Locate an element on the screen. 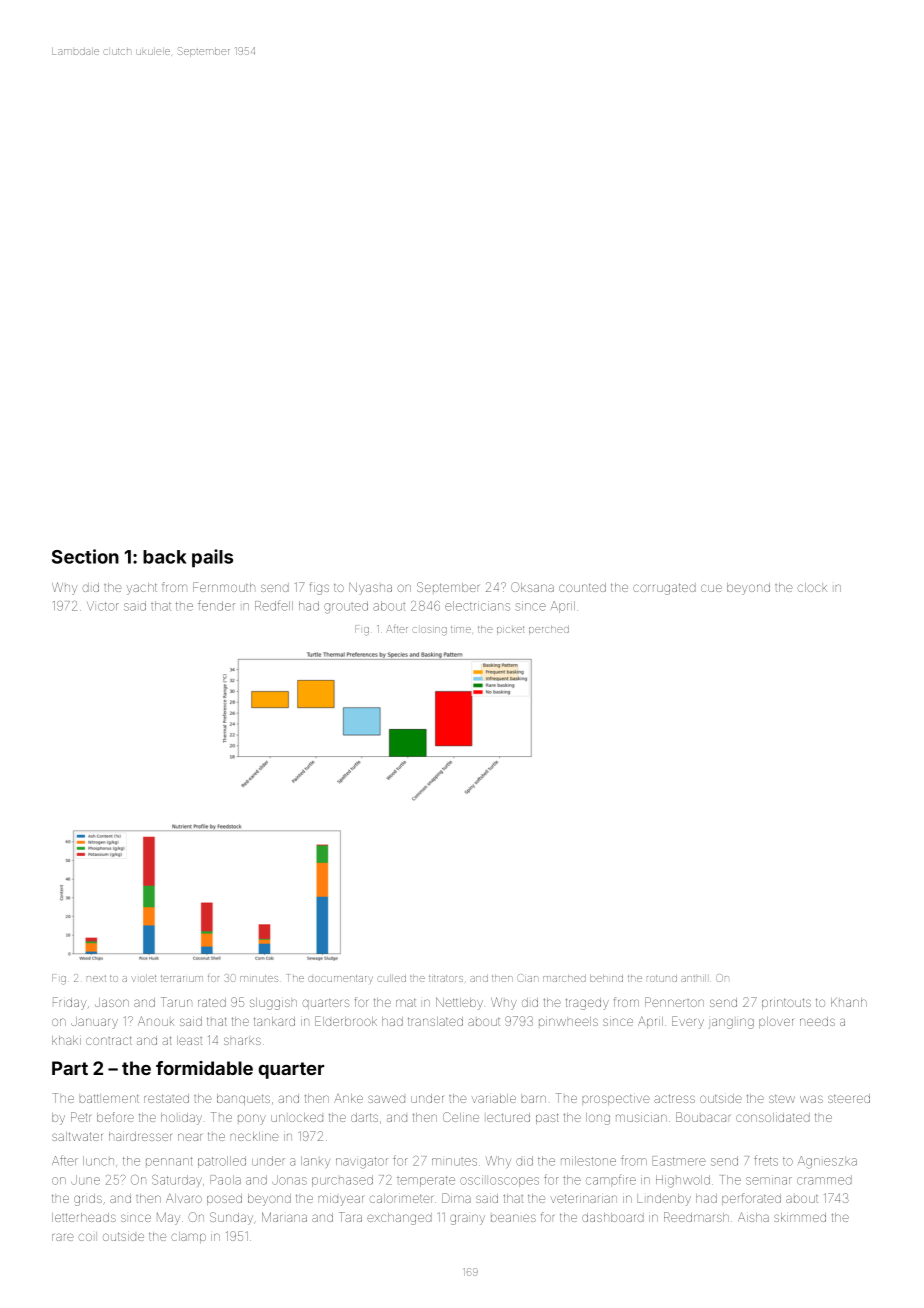 The image size is (924, 1308). Khanh is located at coordinates (849, 1002).
